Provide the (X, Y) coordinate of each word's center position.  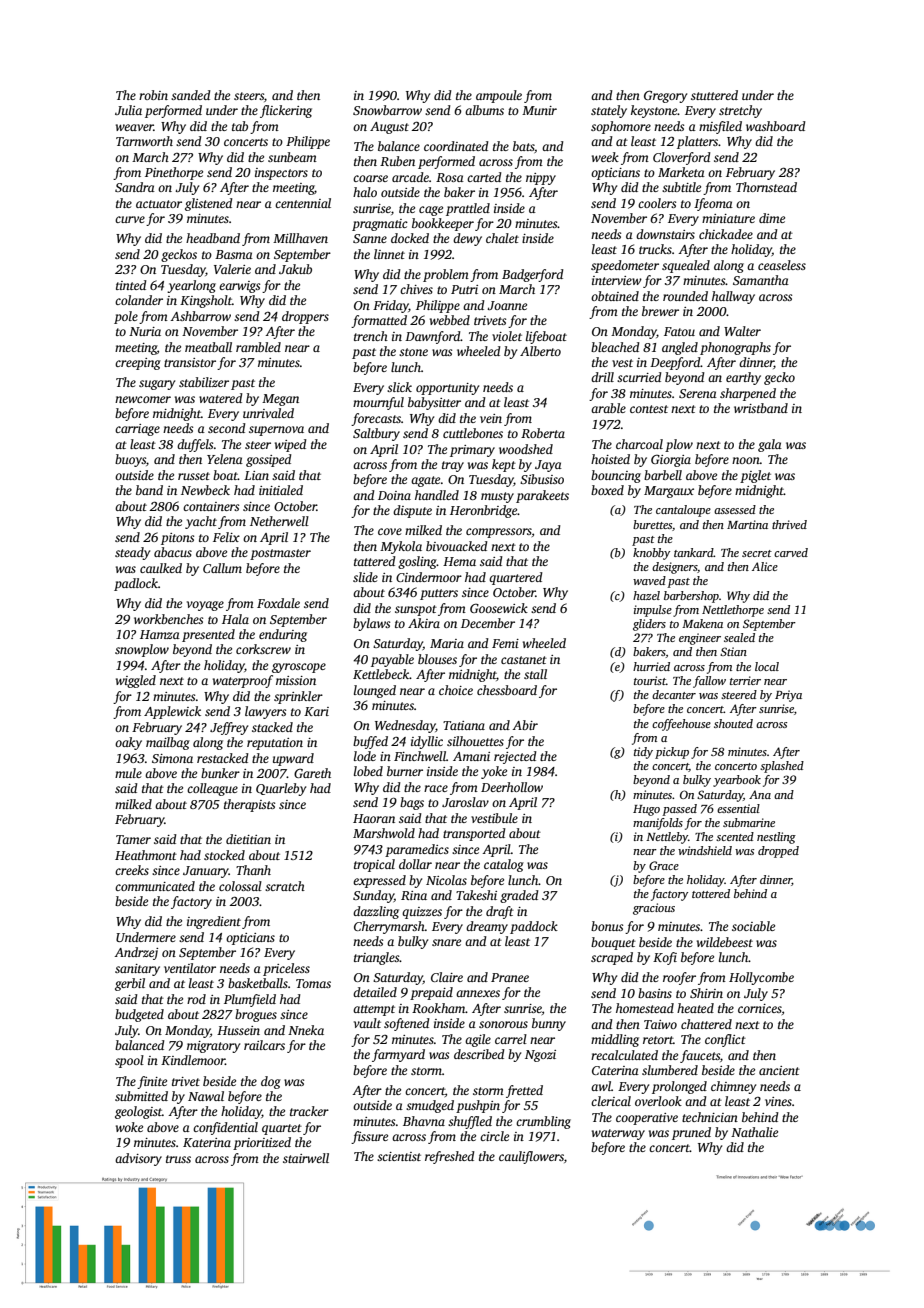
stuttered (714, 95)
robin (153, 95)
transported (474, 834)
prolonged (679, 1087)
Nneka (306, 1030)
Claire (447, 977)
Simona (172, 758)
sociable (753, 926)
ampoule (499, 96)
